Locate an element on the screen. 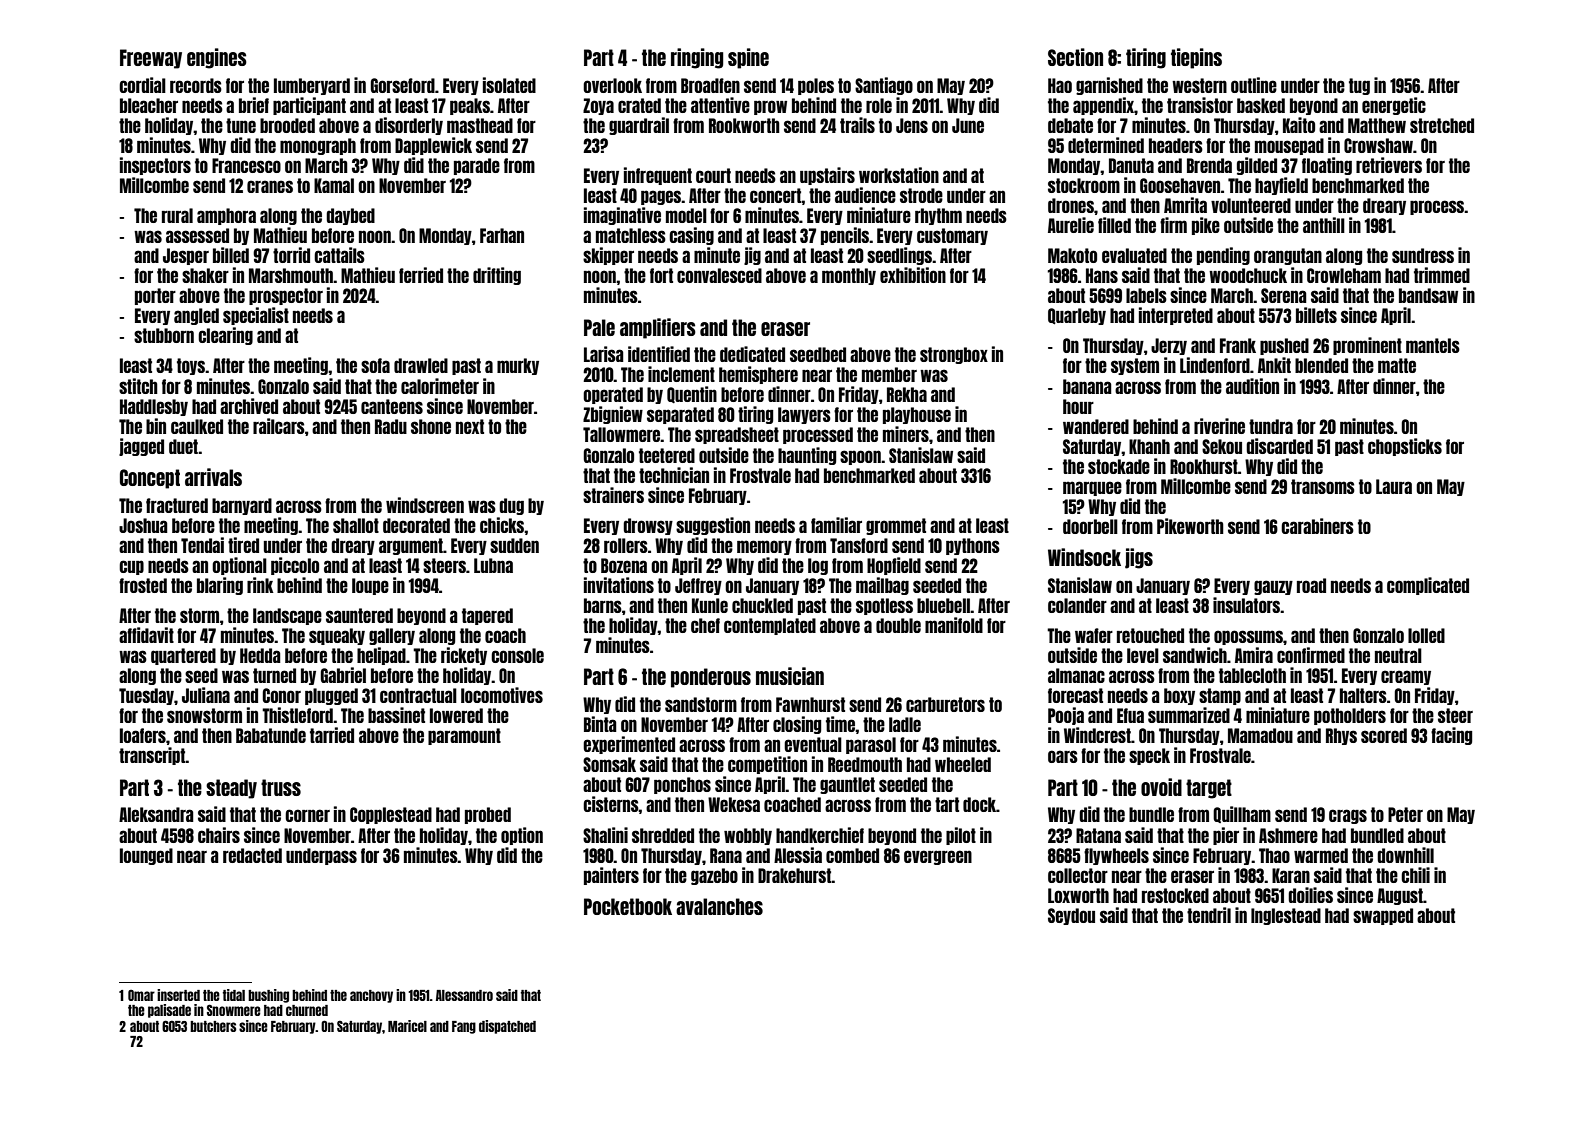 This screenshot has height=1128, width=1595. barns is located at coordinates (603, 605).
